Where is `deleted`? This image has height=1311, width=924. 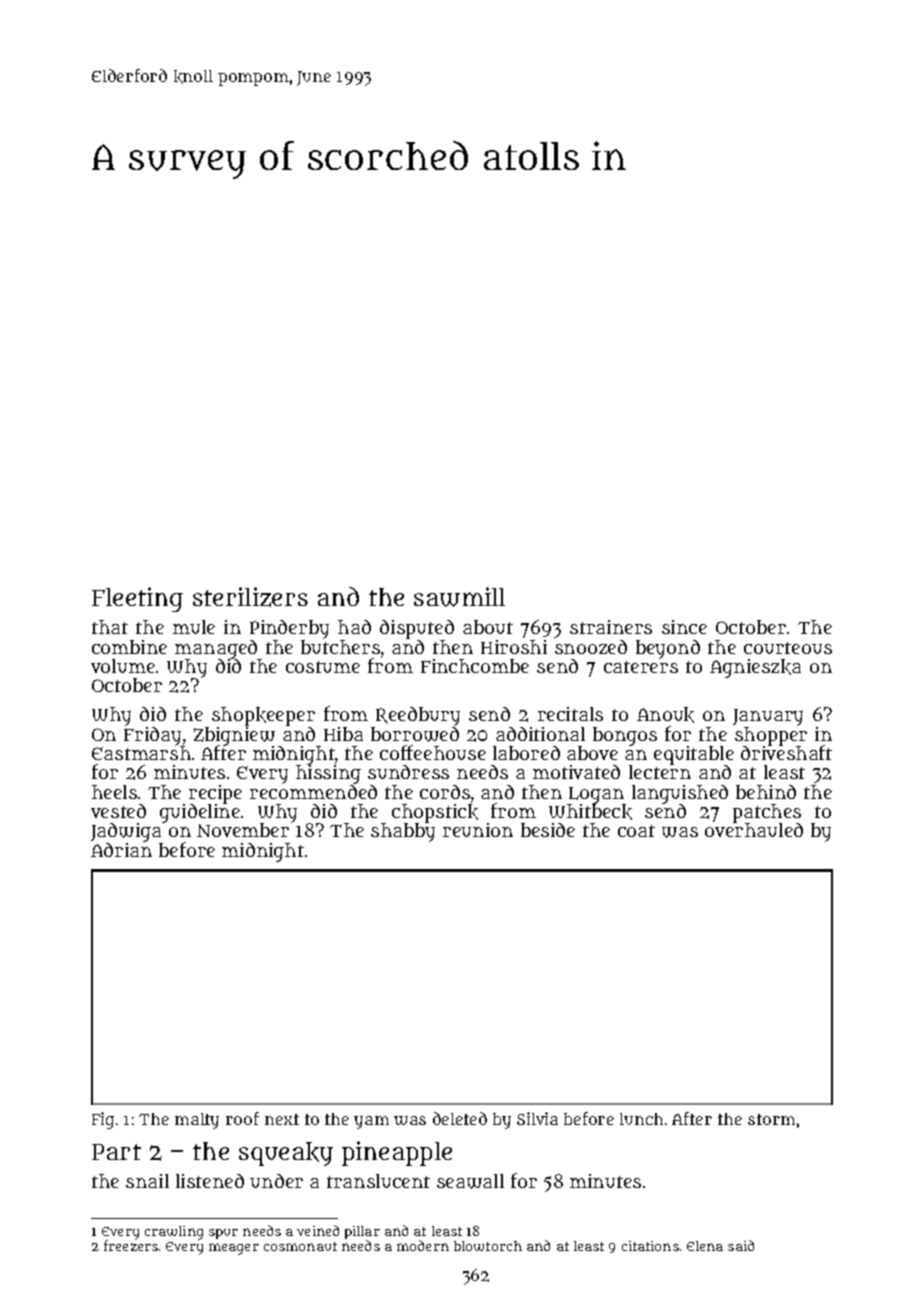 deleted is located at coordinates (460, 1118).
